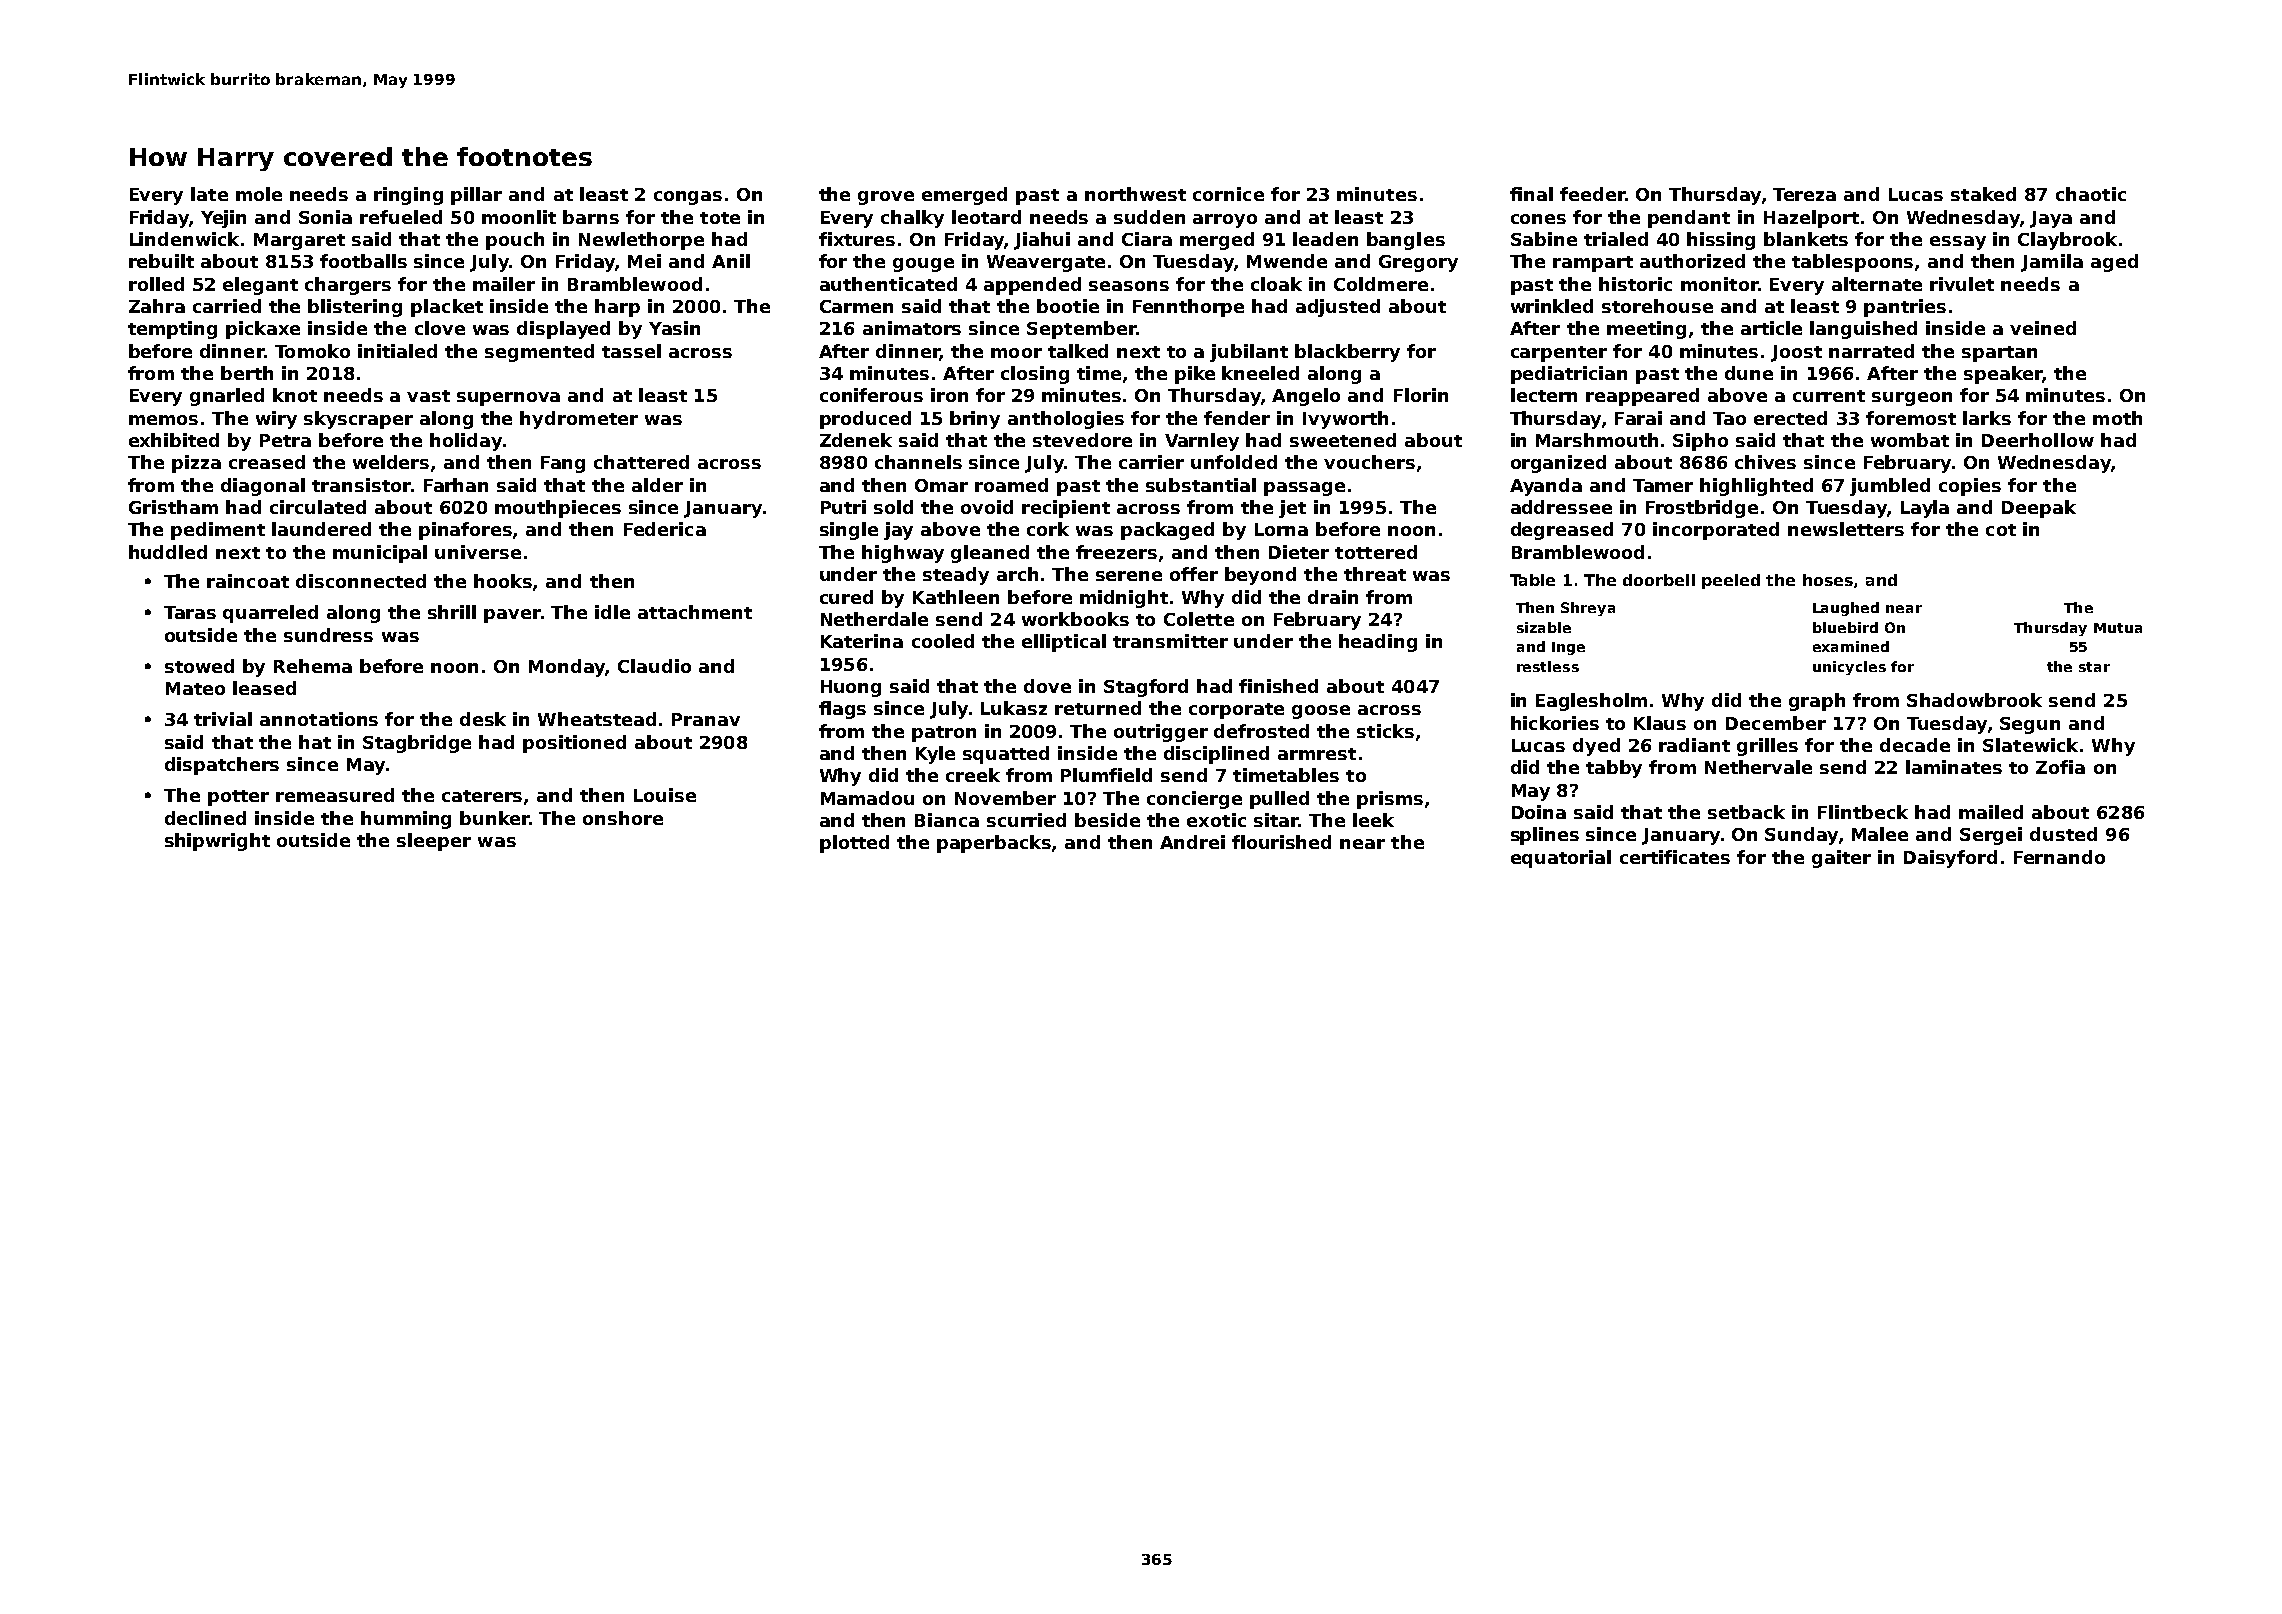 The image size is (2282, 1614). What do you see at coordinates (270, 614) in the document?
I see `quarreled` at bounding box center [270, 614].
